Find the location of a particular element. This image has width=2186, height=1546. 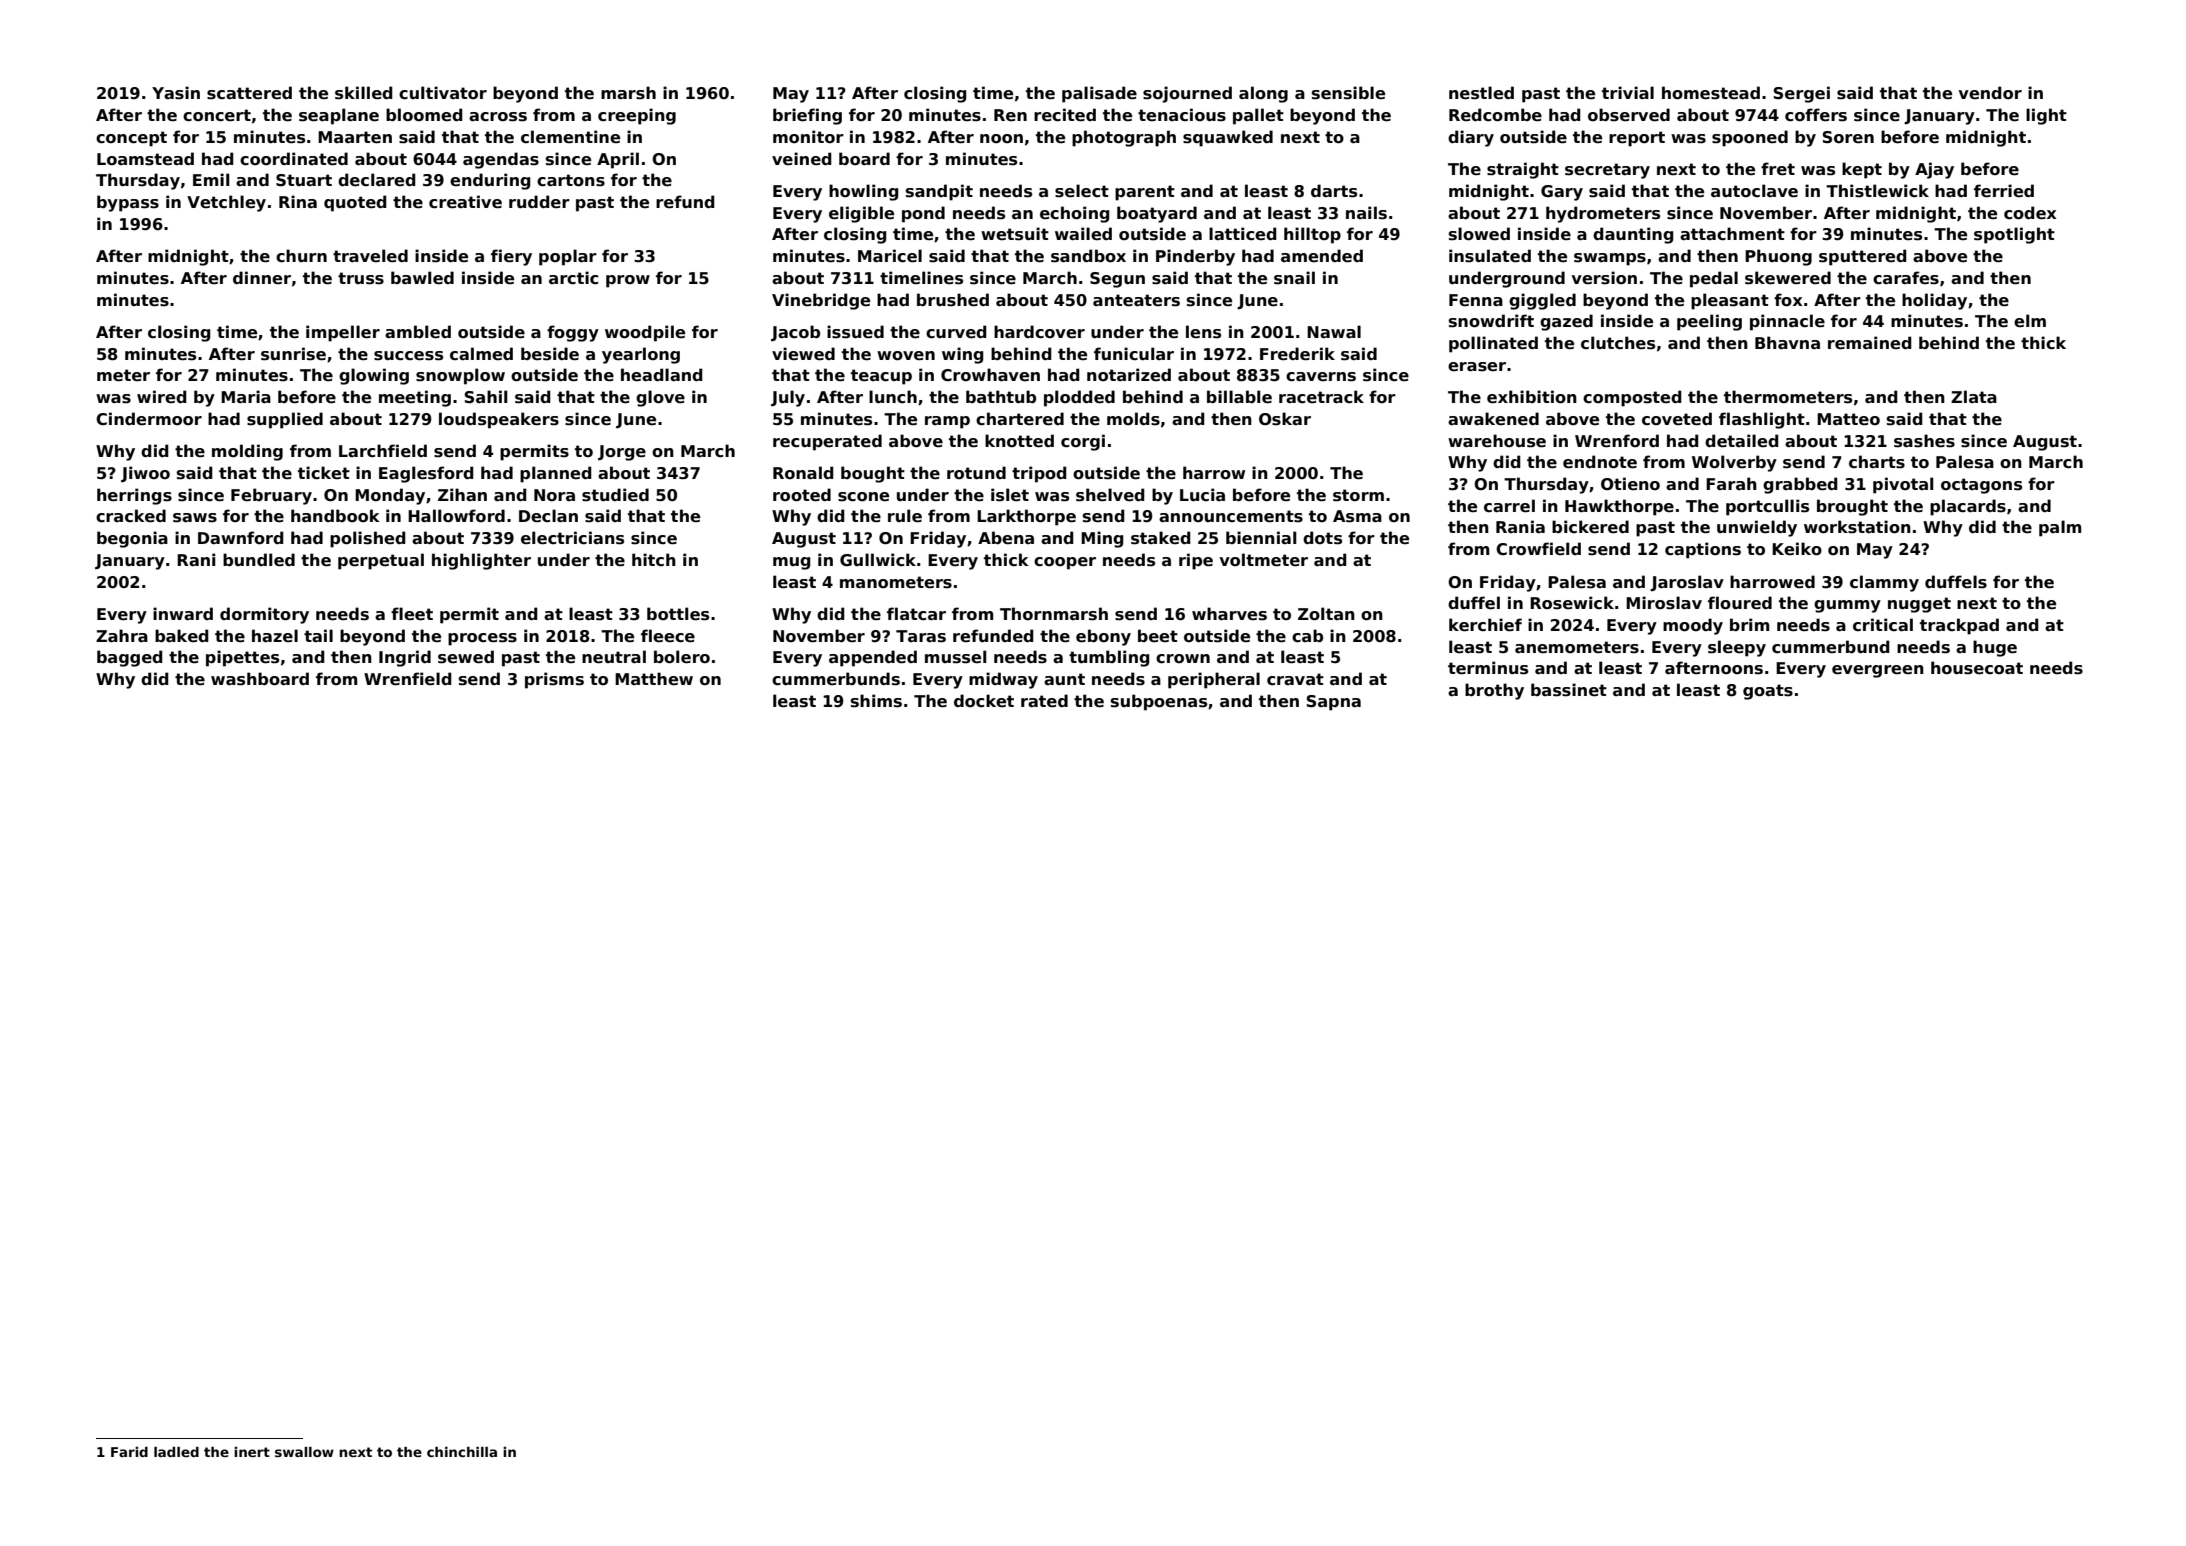

docket is located at coordinates (984, 701).
